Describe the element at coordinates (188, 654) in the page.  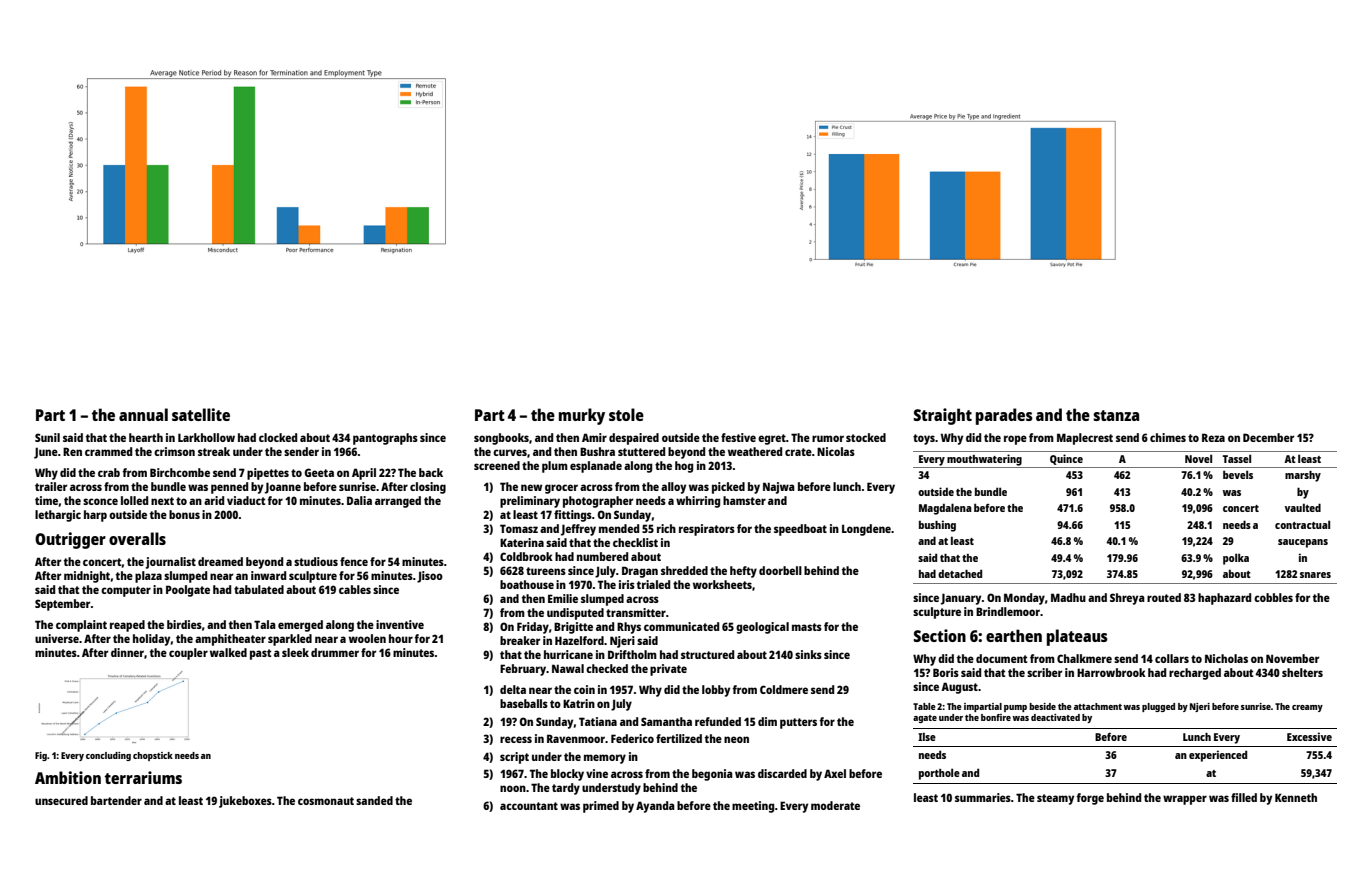
I see `coupler` at that location.
